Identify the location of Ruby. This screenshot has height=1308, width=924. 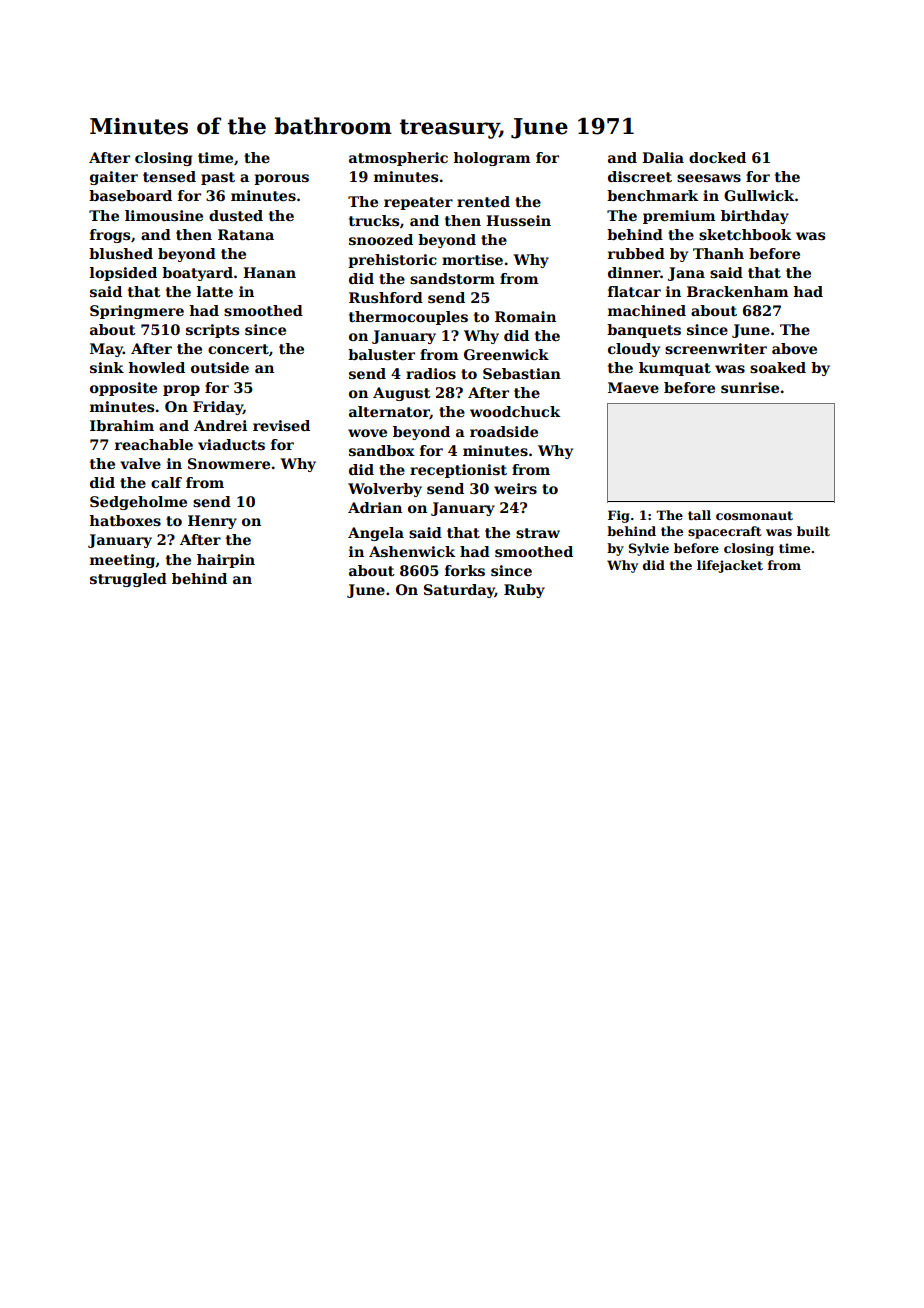
(524, 591).
